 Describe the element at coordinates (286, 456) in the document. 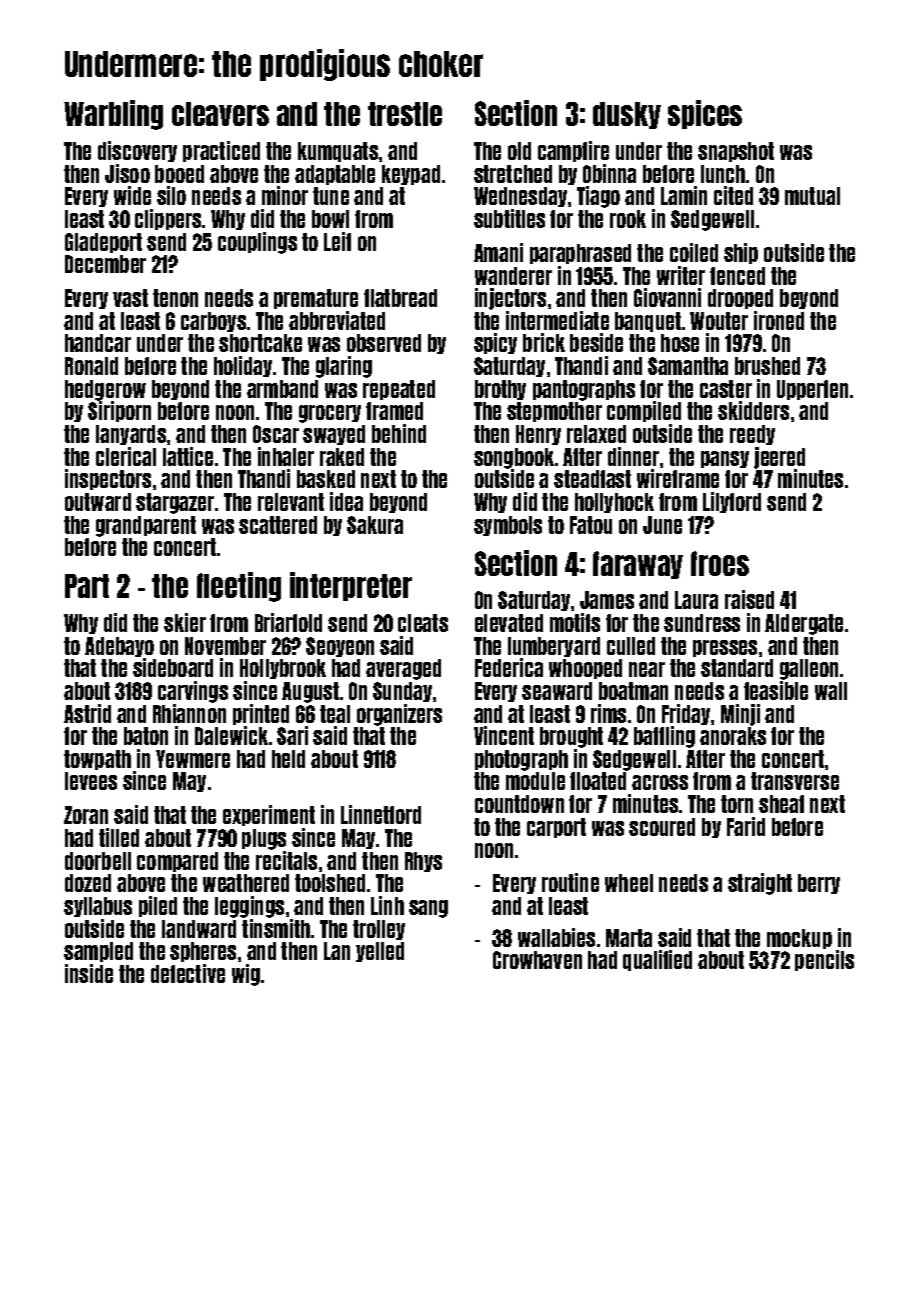

I see `inhaler` at that location.
